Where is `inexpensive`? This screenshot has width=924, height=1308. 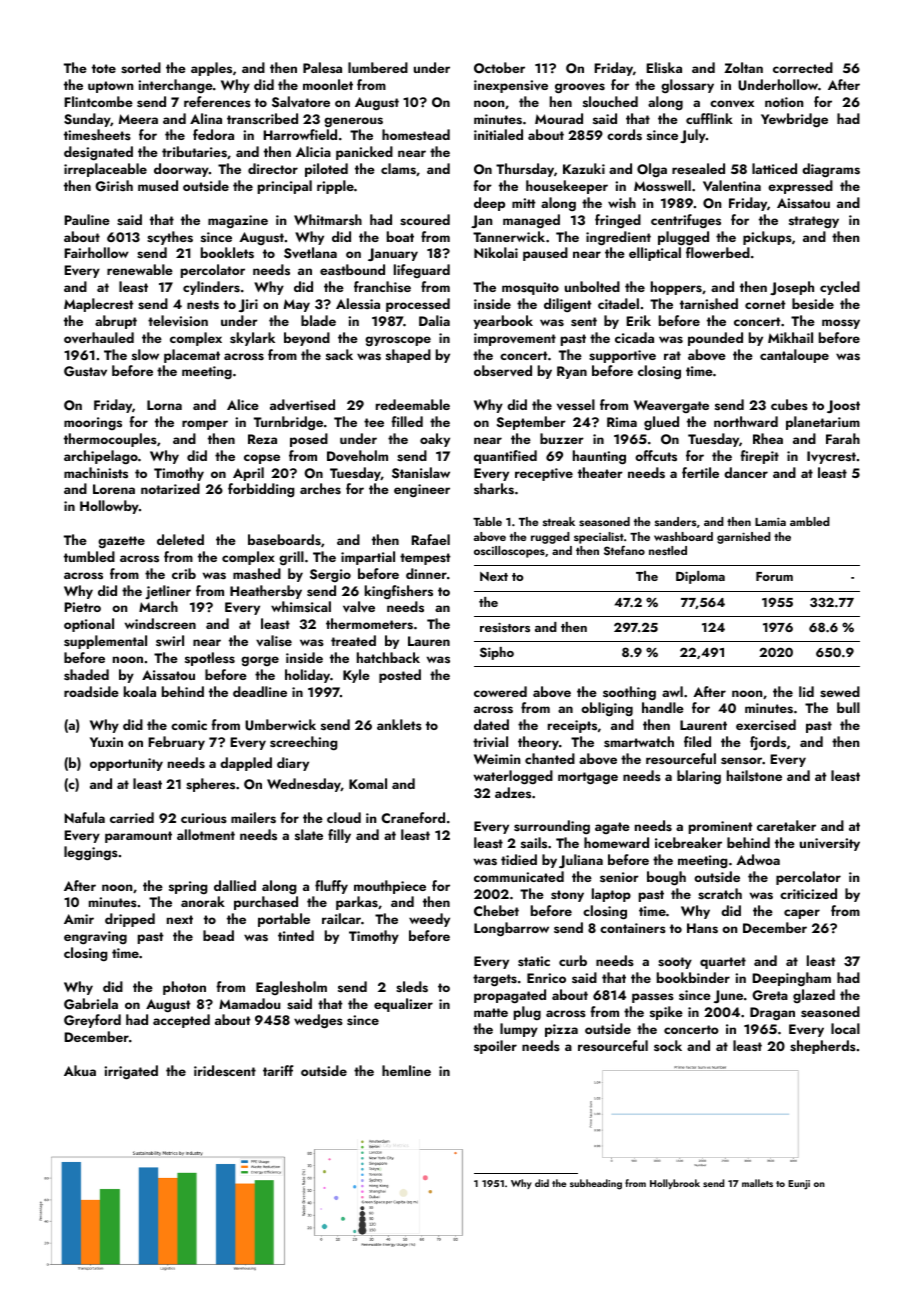 inexpensive is located at coordinates (511, 86).
